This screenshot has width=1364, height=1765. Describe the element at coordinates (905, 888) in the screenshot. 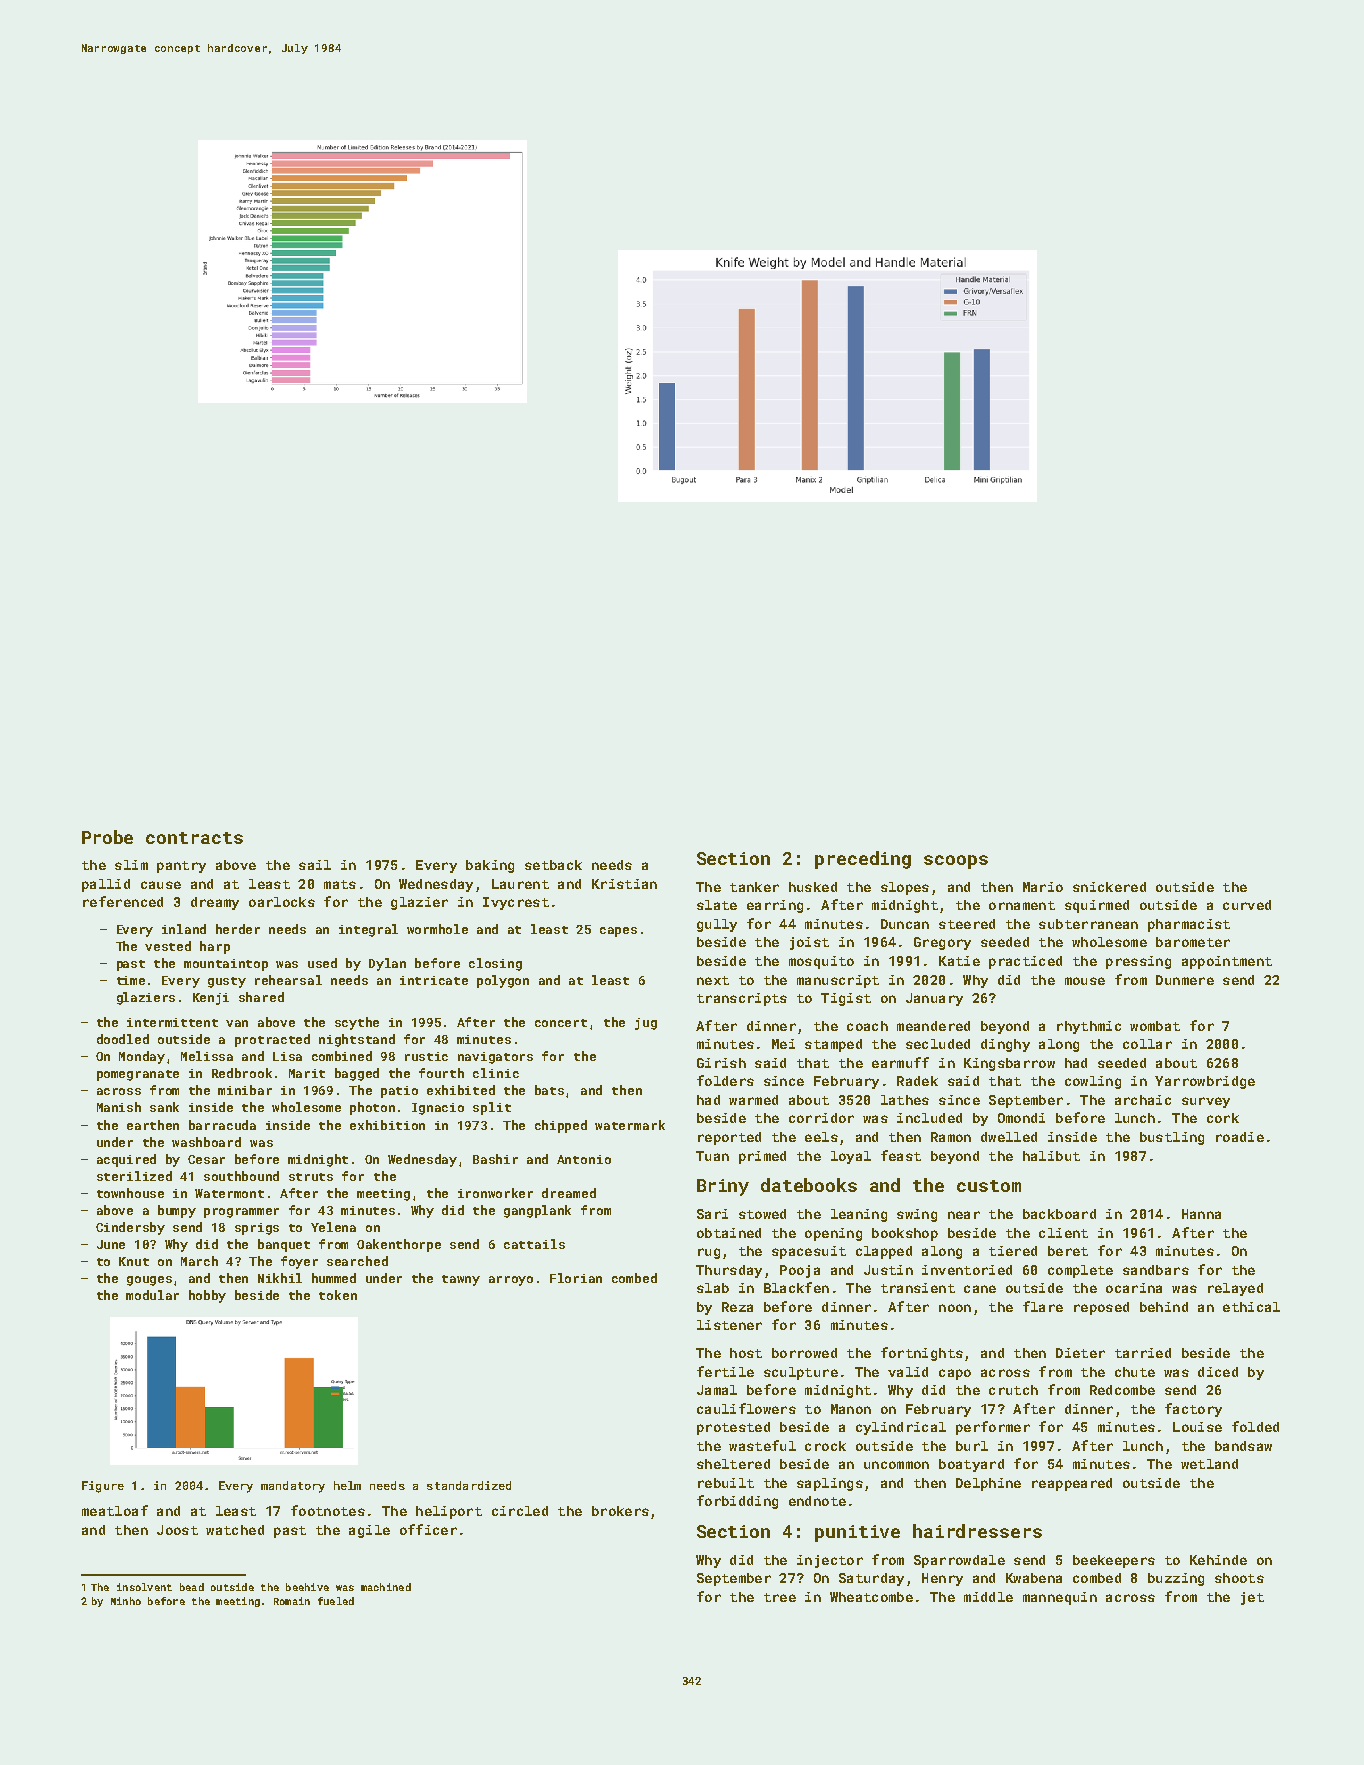

I see `slopes` at that location.
